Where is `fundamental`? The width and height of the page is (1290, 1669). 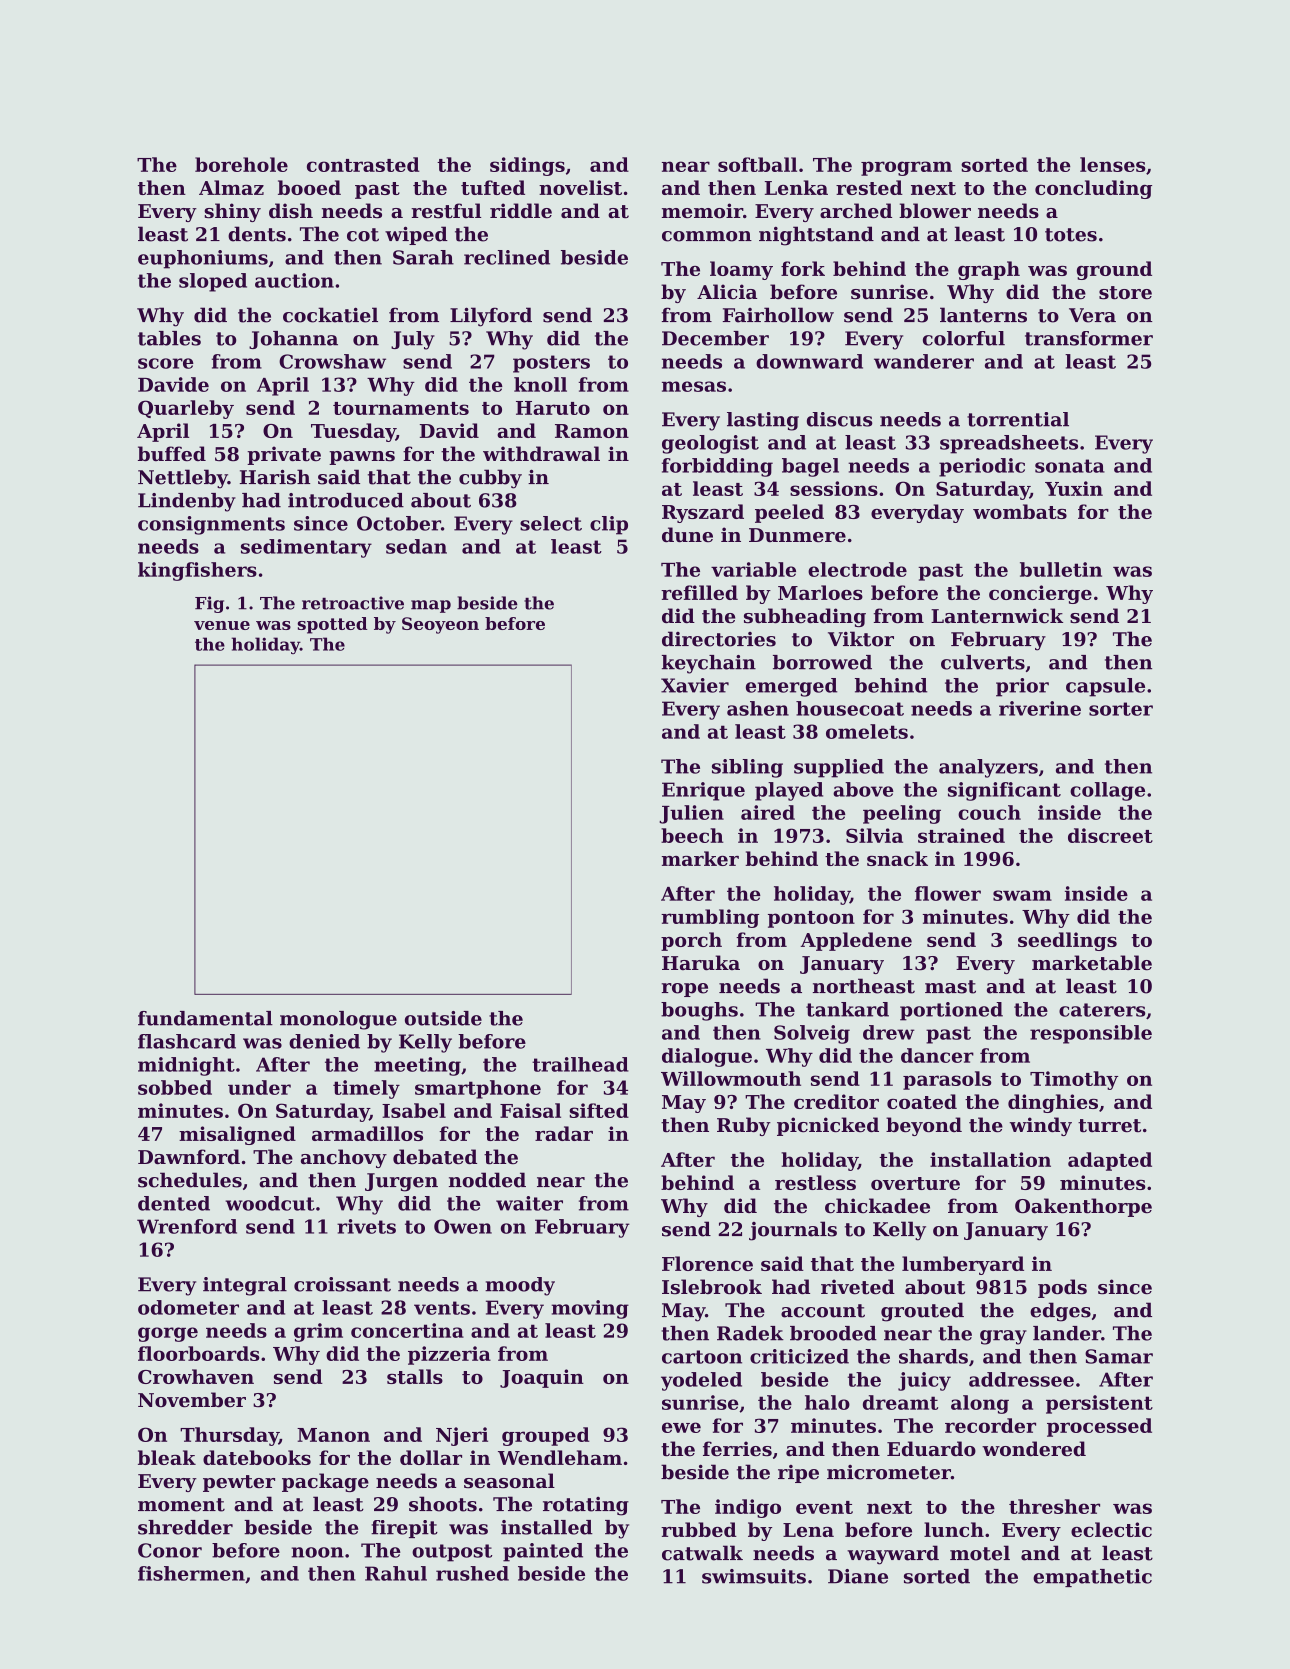 fundamental is located at coordinates (205, 1018).
